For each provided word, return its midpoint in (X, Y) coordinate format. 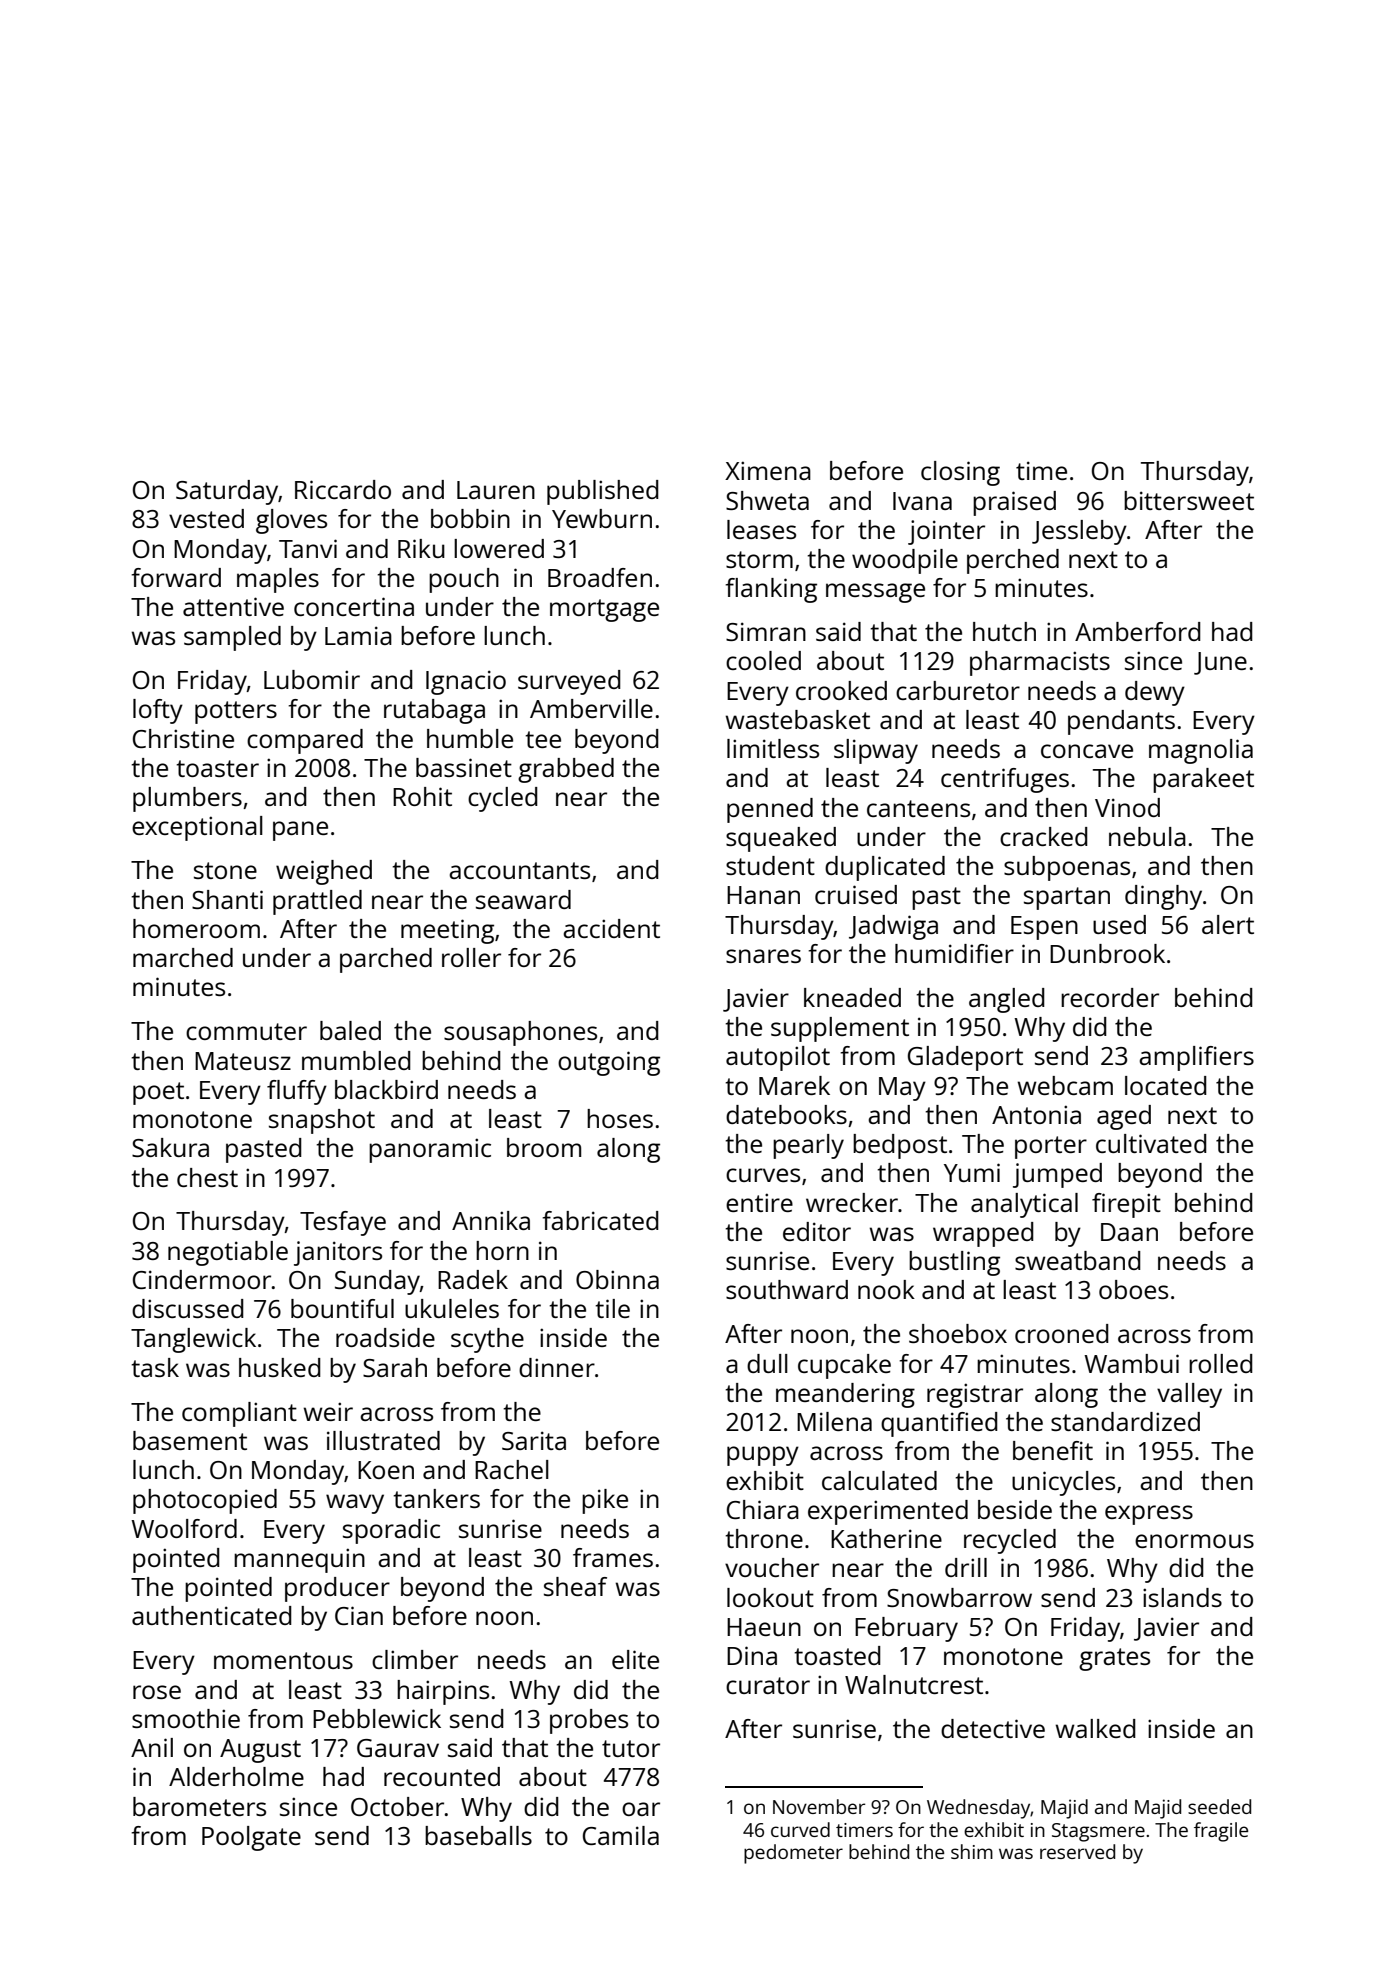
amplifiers (1196, 1058)
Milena (834, 1421)
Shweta (767, 500)
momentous (283, 1660)
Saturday (227, 492)
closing (960, 473)
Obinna (617, 1279)
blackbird (386, 1089)
